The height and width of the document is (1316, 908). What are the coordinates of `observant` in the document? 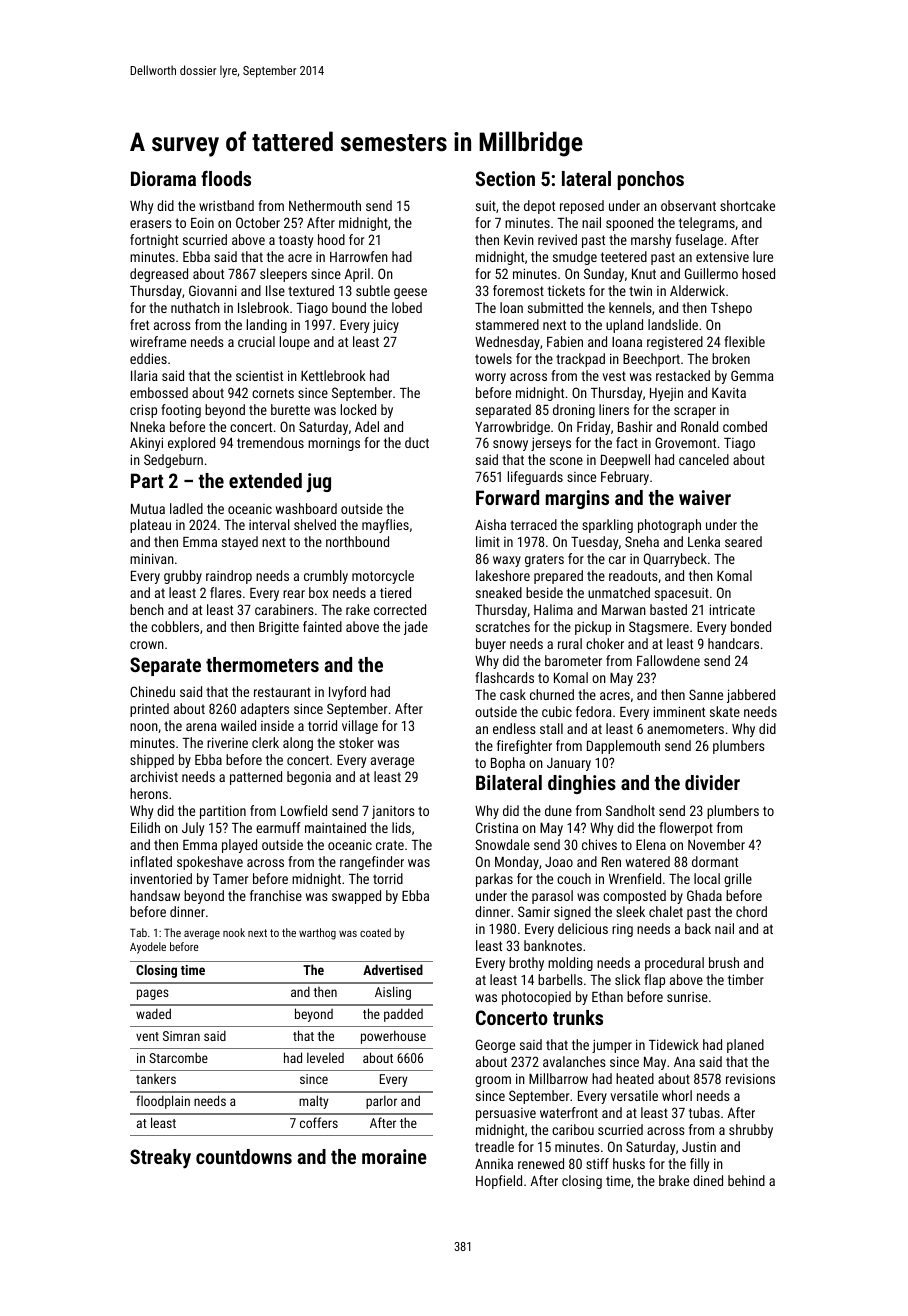 It's located at (688, 205).
